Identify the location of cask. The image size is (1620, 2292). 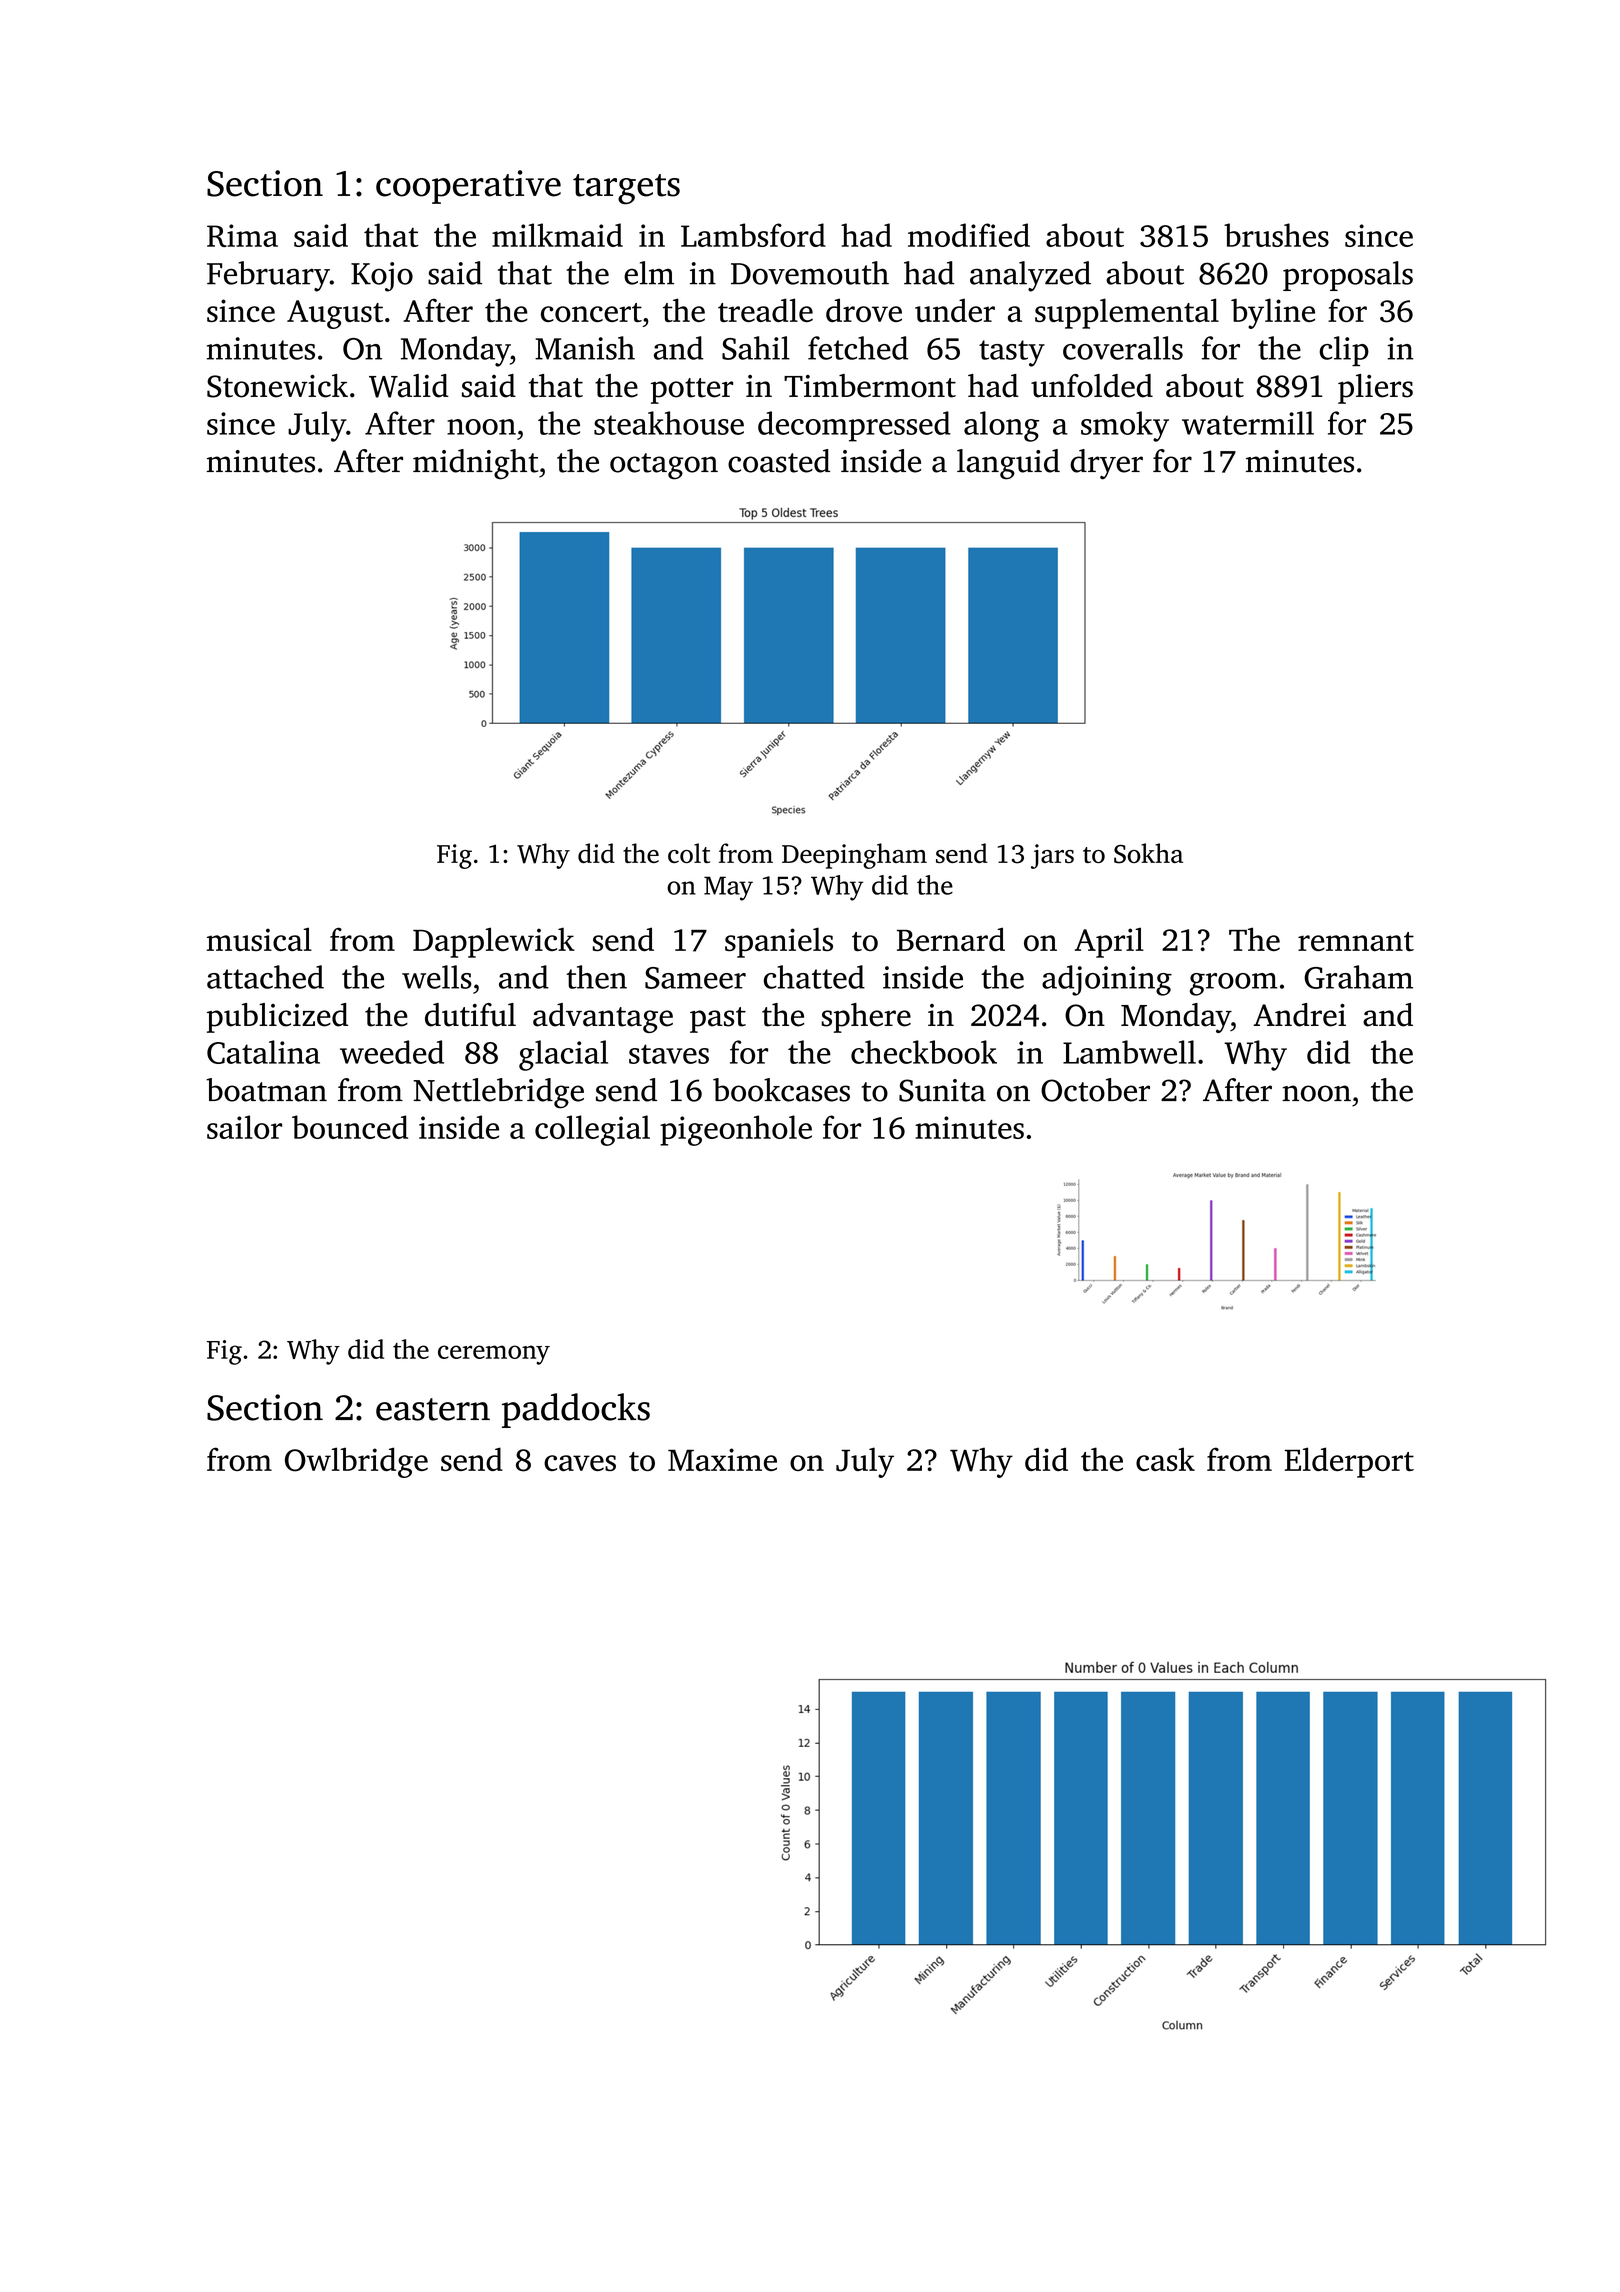
(1165, 1459).
